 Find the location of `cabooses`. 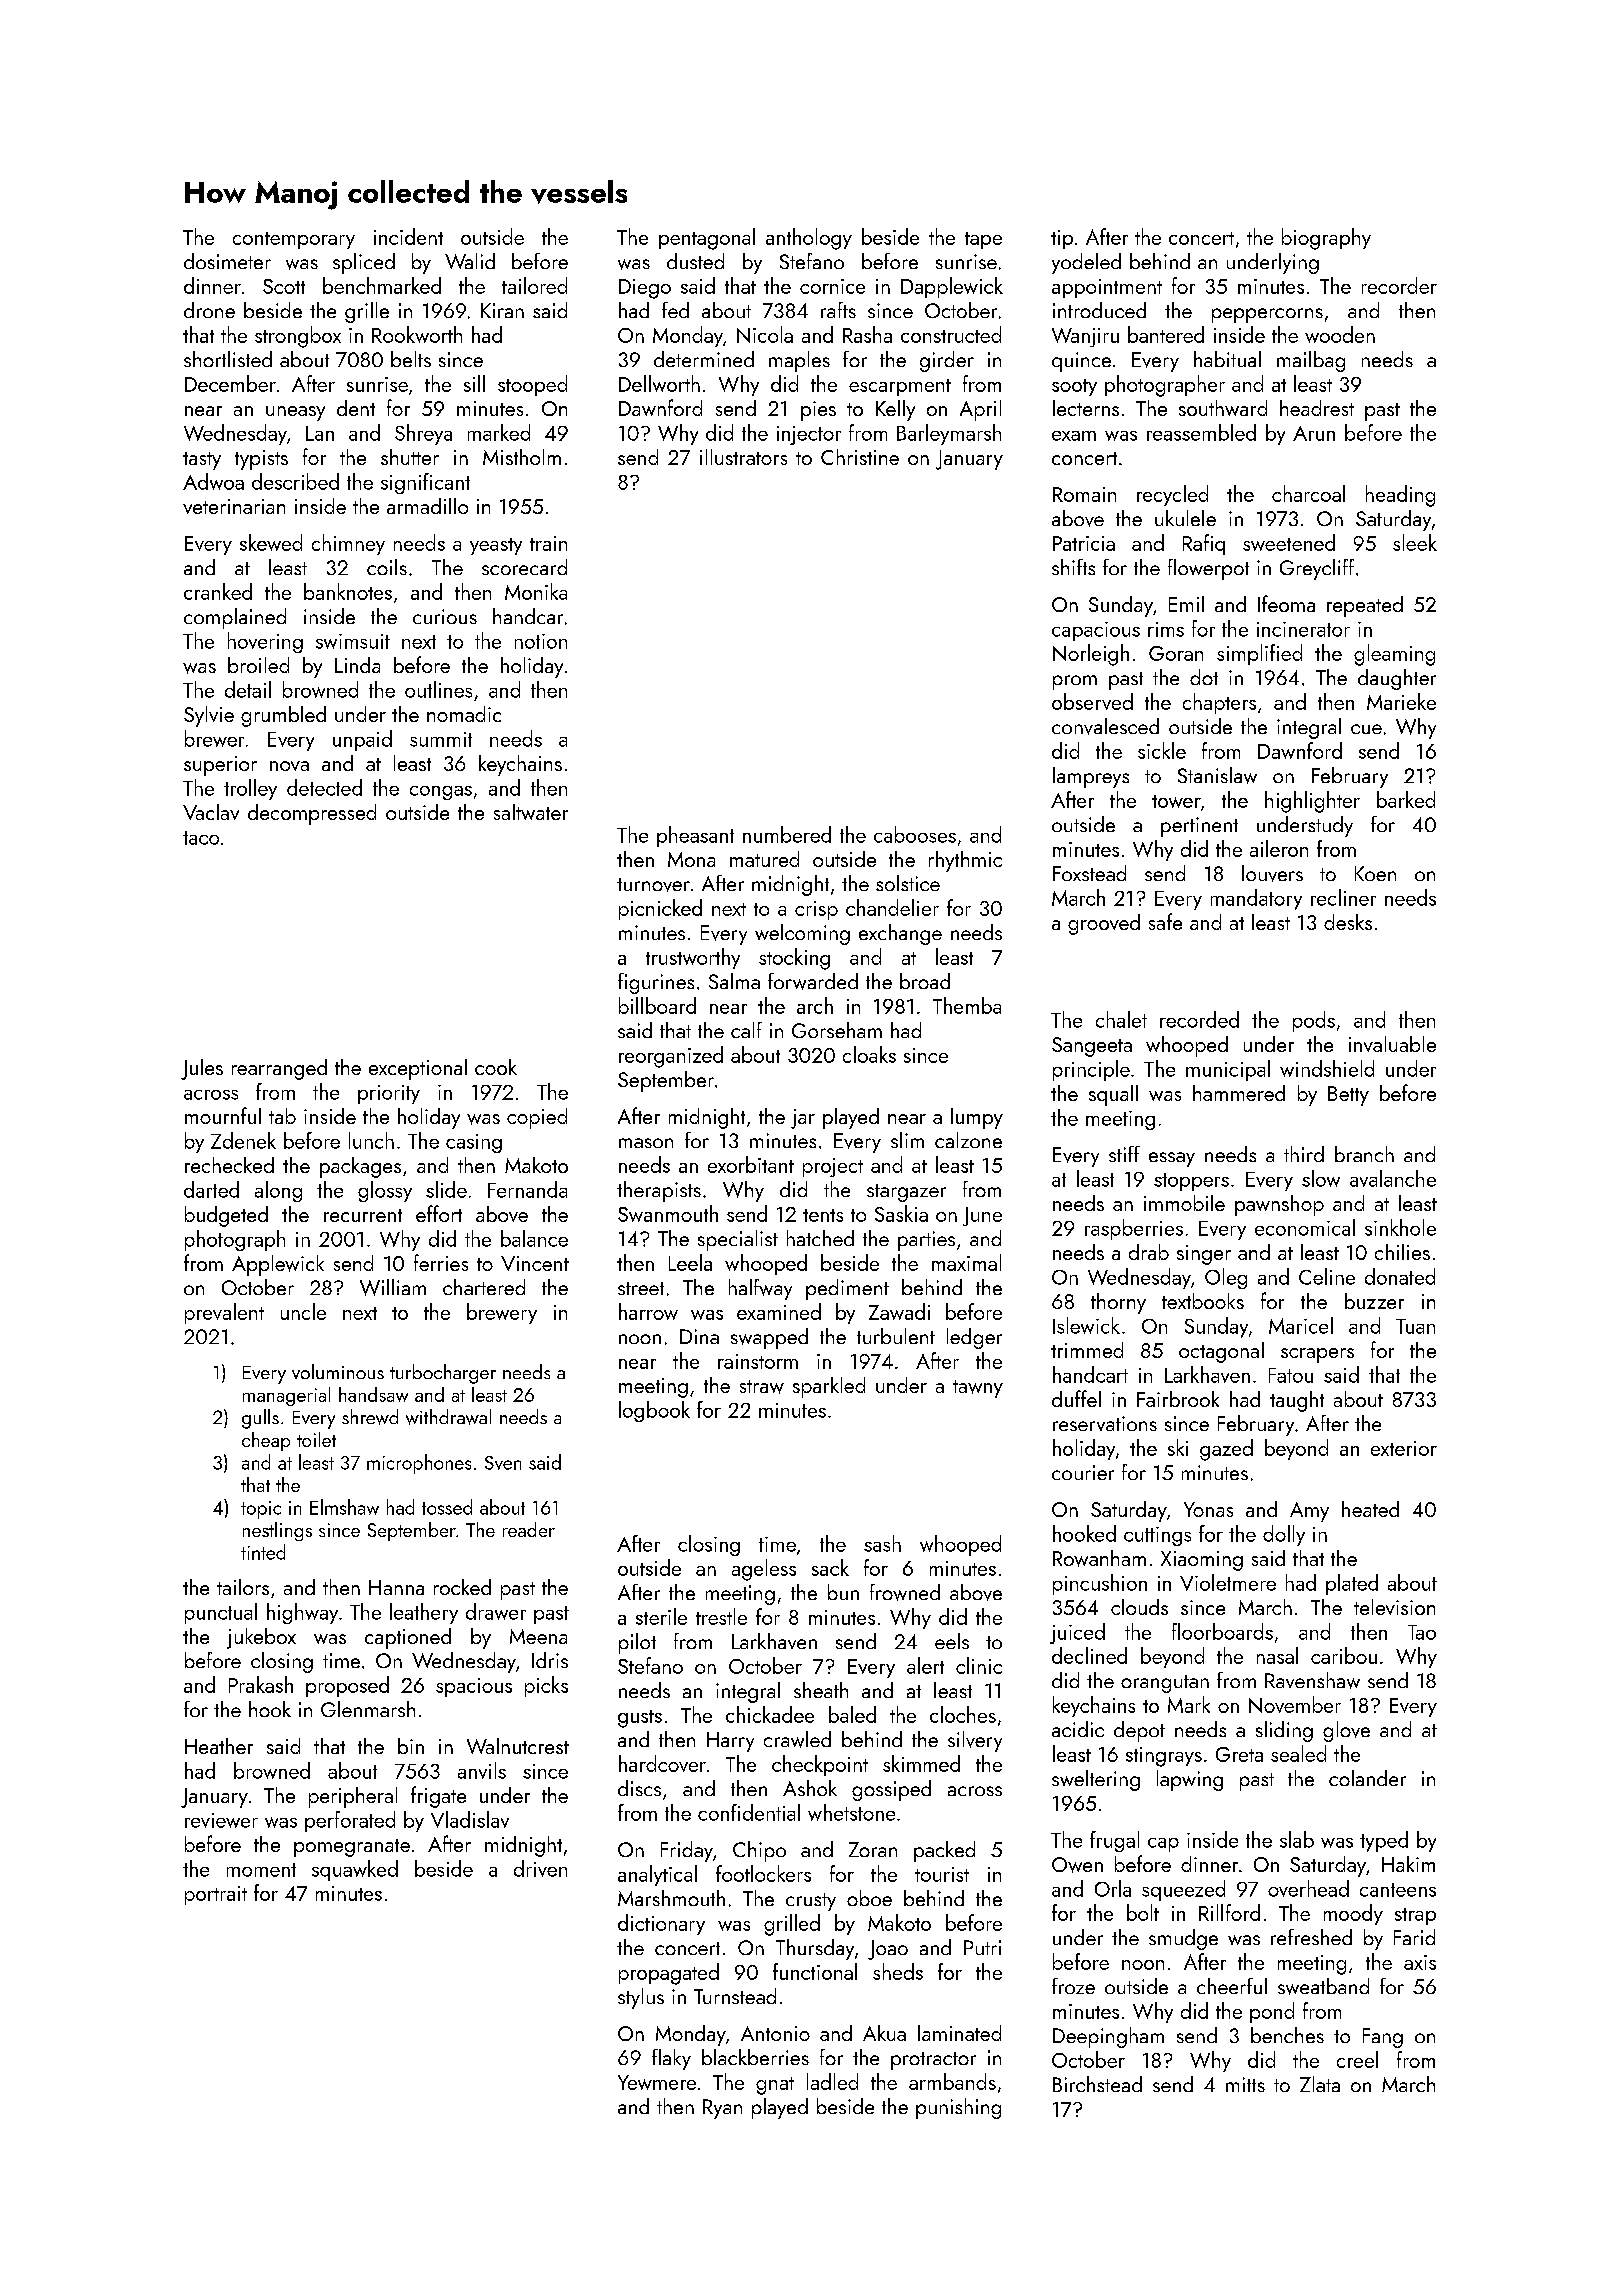

cabooses is located at coordinates (915, 834).
